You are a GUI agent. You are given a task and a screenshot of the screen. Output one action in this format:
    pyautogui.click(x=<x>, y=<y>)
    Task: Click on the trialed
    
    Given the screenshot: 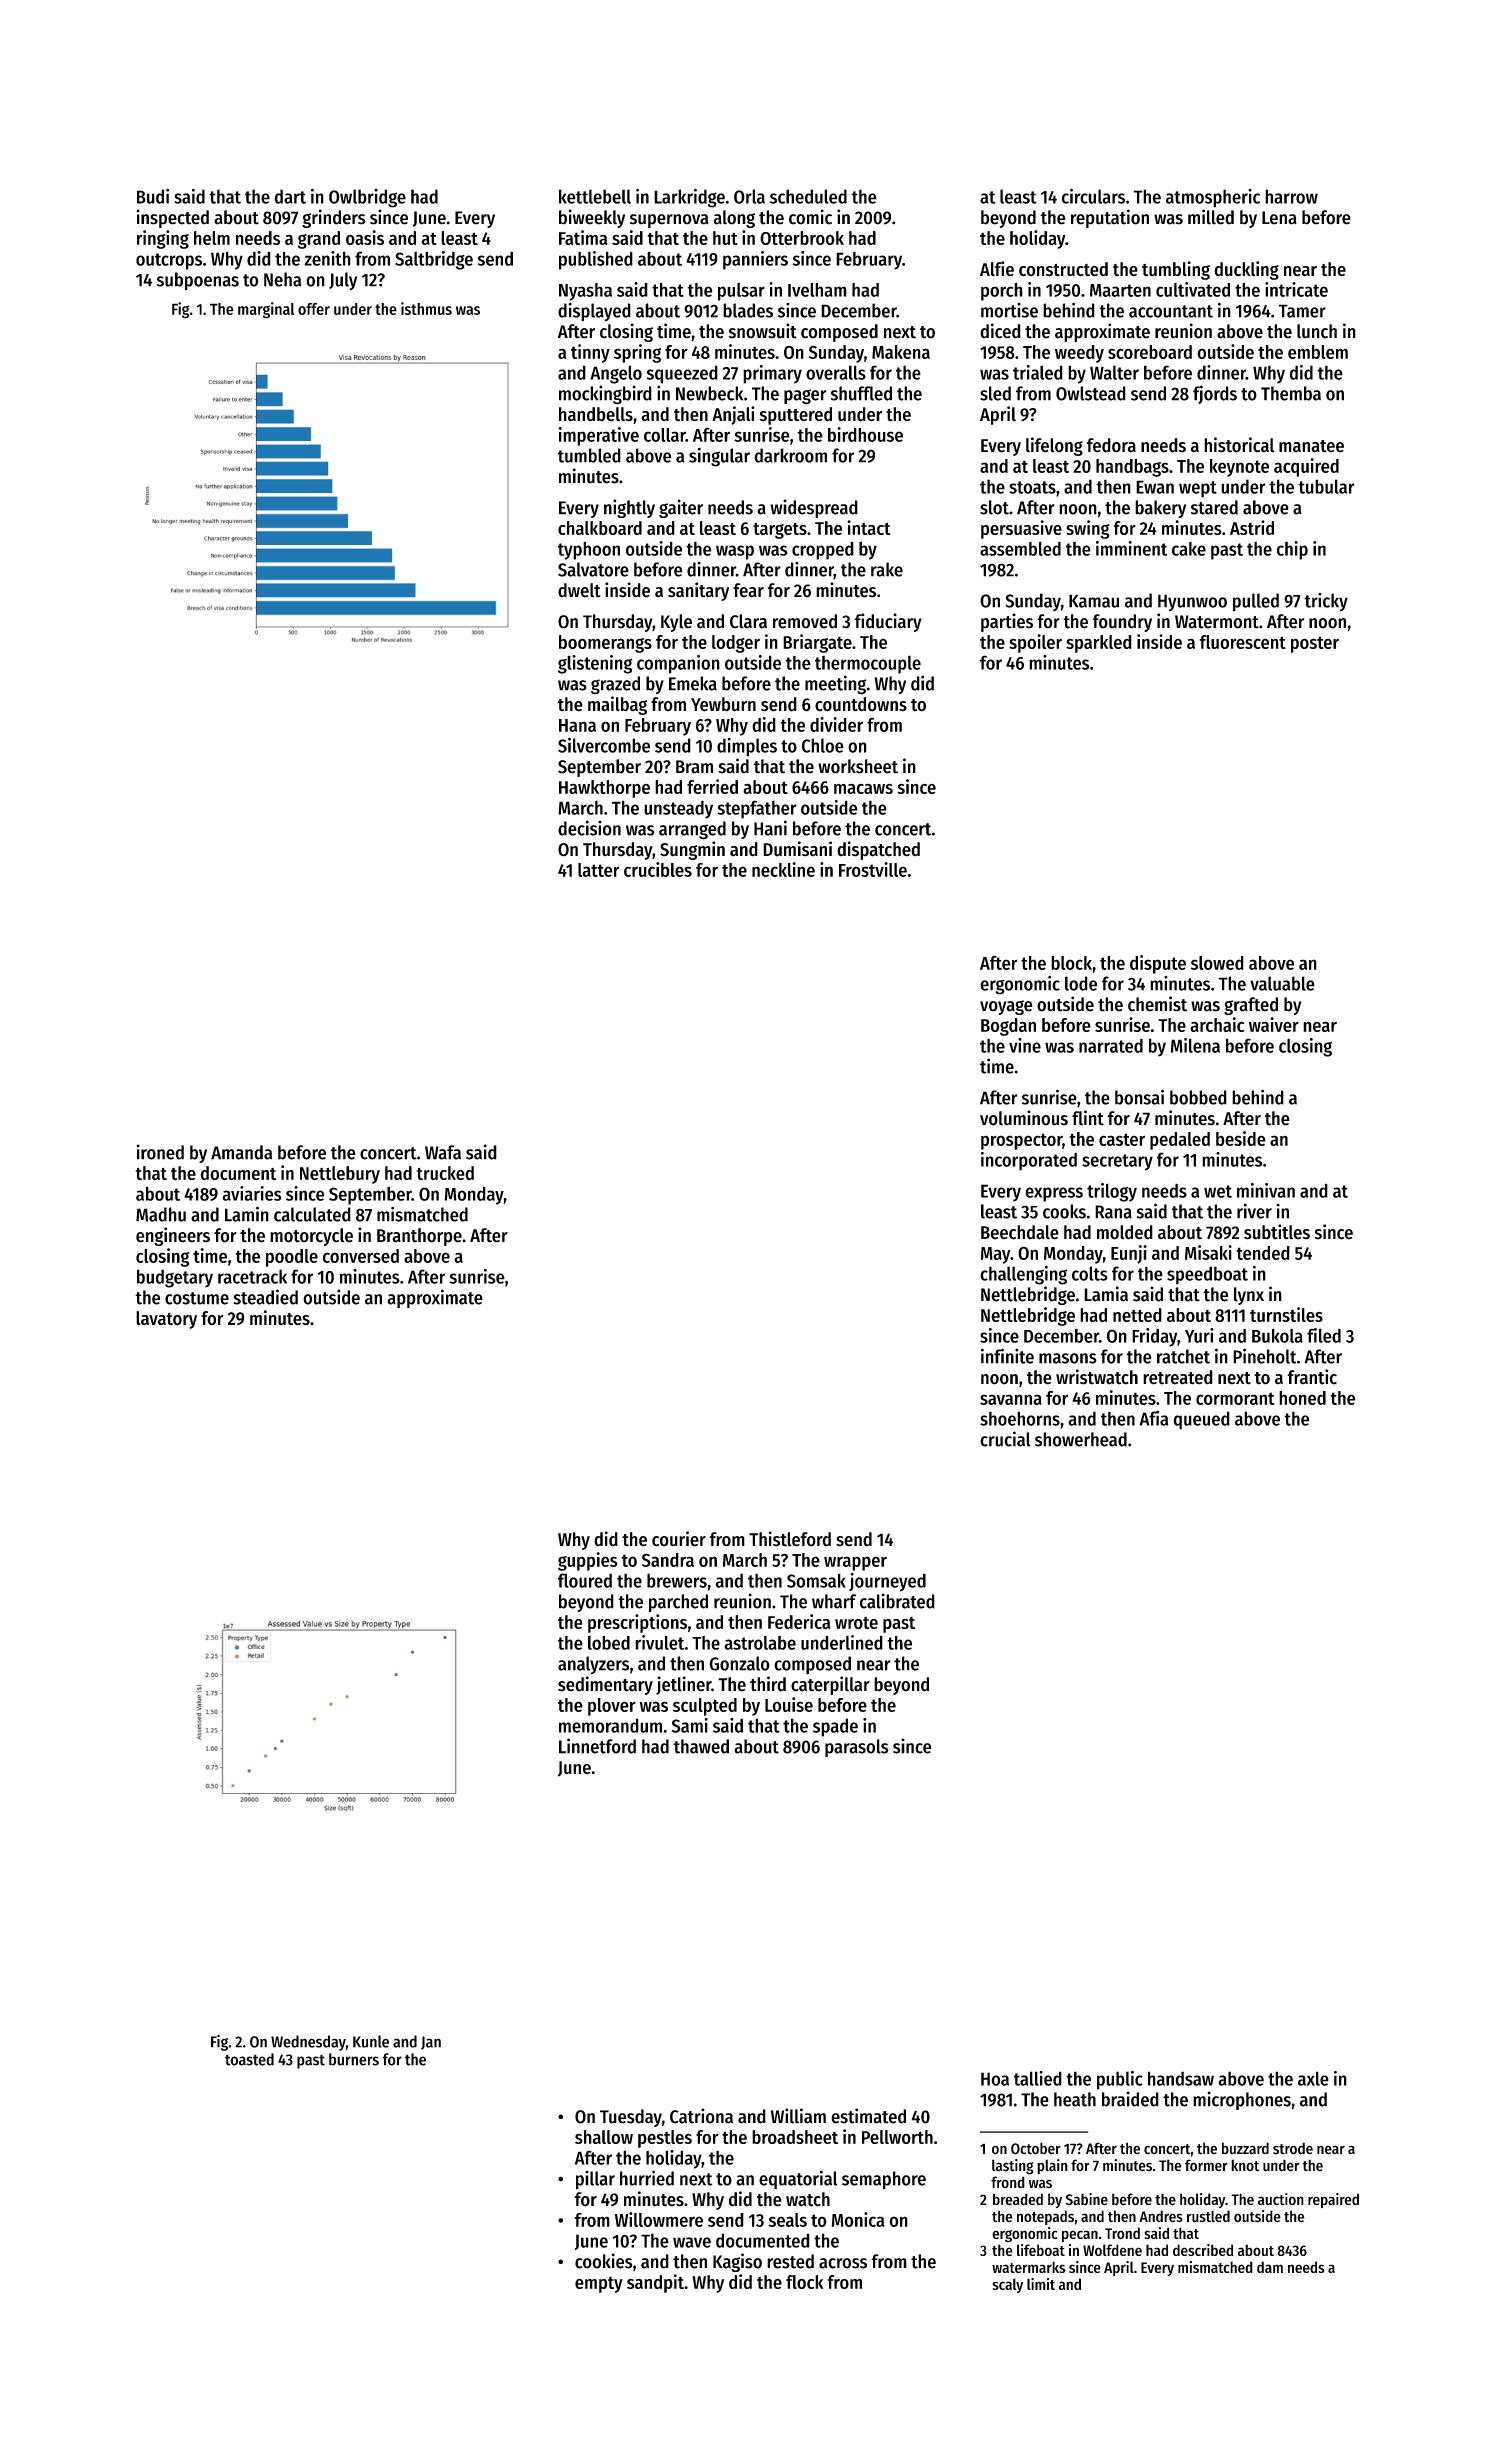 What is the action you would take?
    pyautogui.click(x=1038, y=372)
